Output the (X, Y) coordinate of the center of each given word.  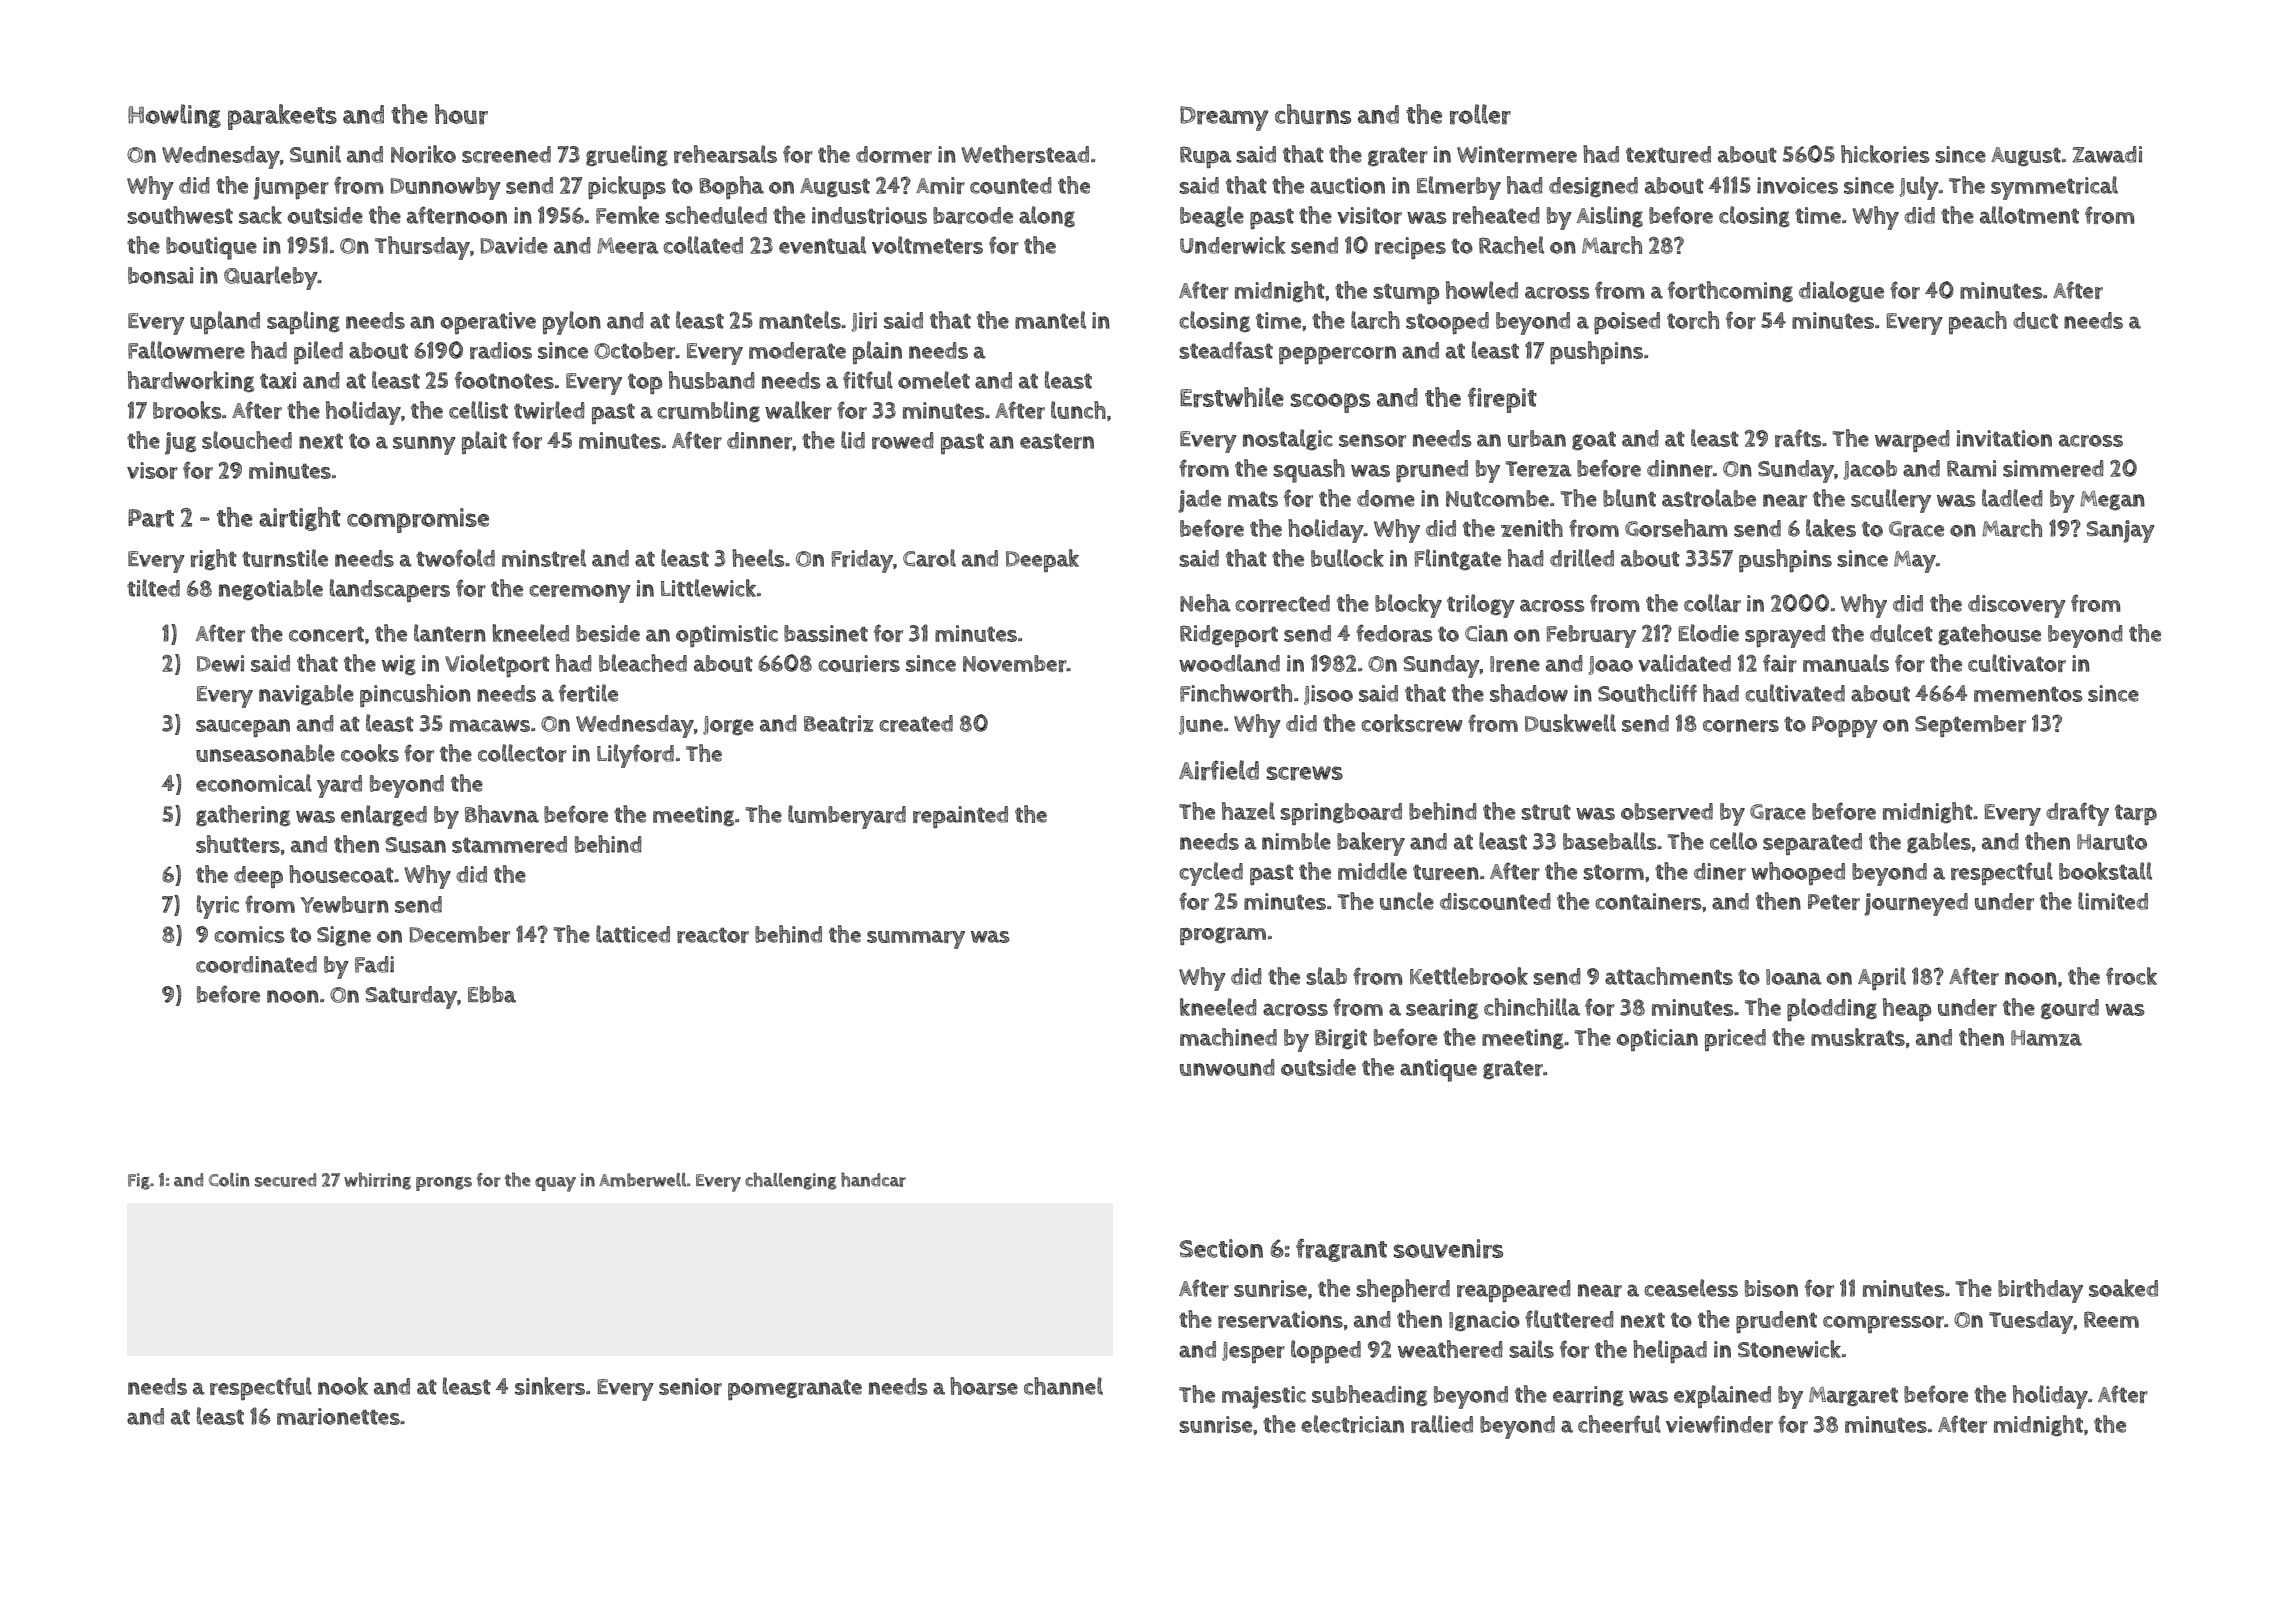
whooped (1798, 874)
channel (1063, 1386)
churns (1313, 114)
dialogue (1841, 291)
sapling (303, 323)
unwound (1227, 1067)
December (459, 934)
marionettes (338, 1416)
